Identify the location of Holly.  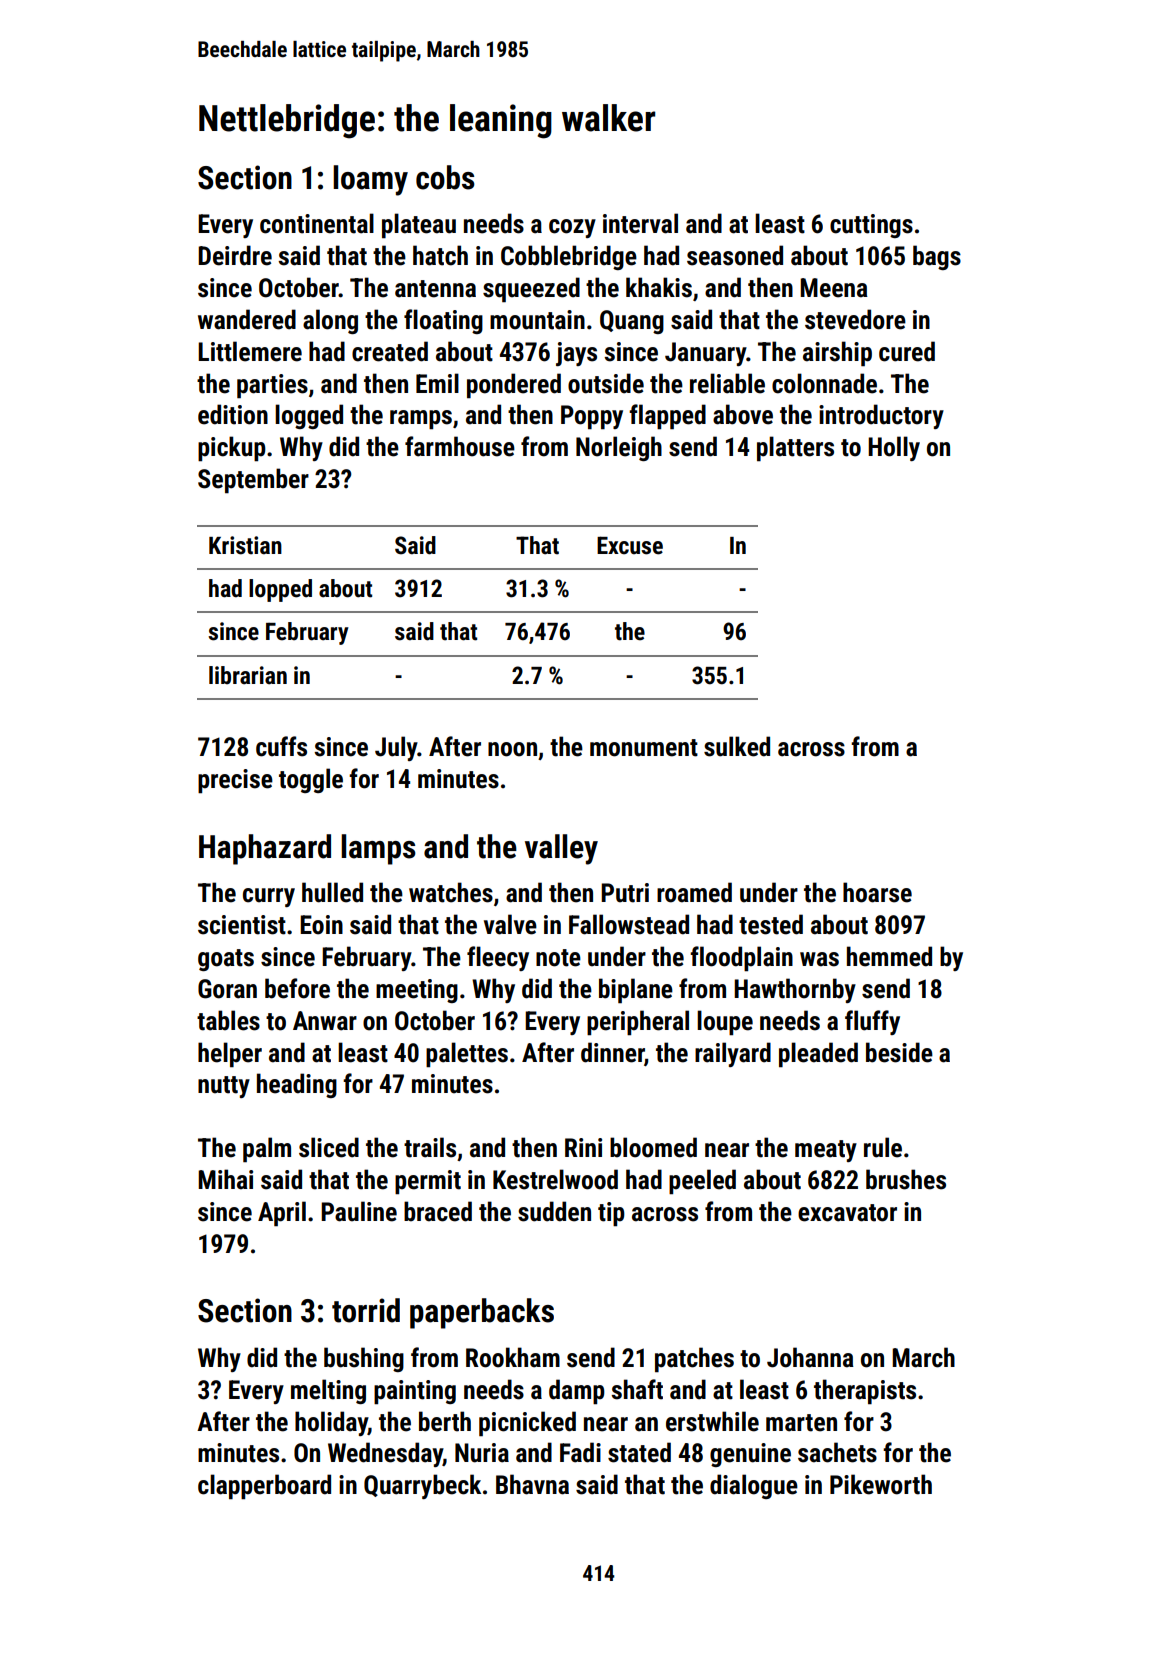
(894, 448).
